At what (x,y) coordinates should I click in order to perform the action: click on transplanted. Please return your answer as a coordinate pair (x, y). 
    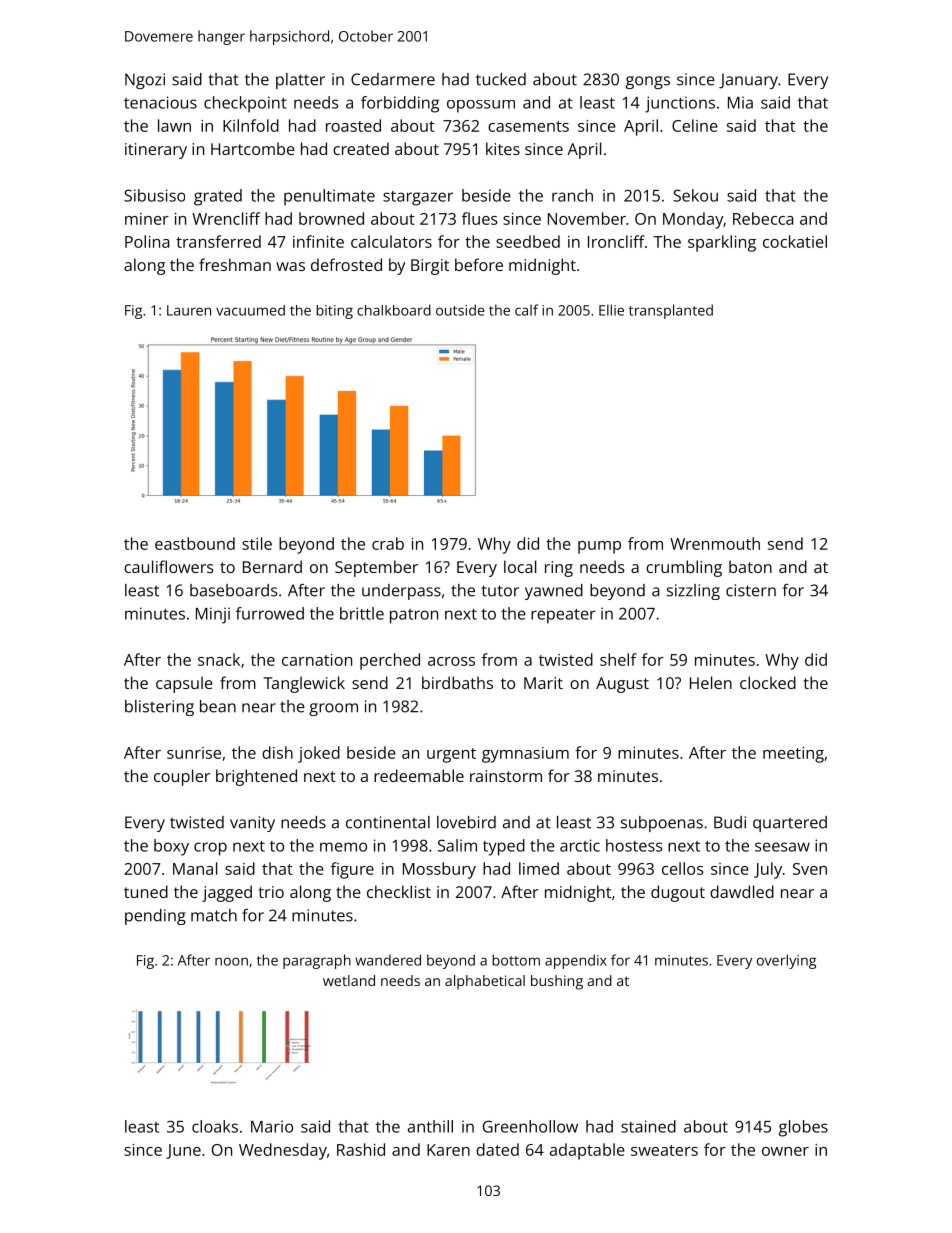
    Looking at the image, I should click on (671, 311).
